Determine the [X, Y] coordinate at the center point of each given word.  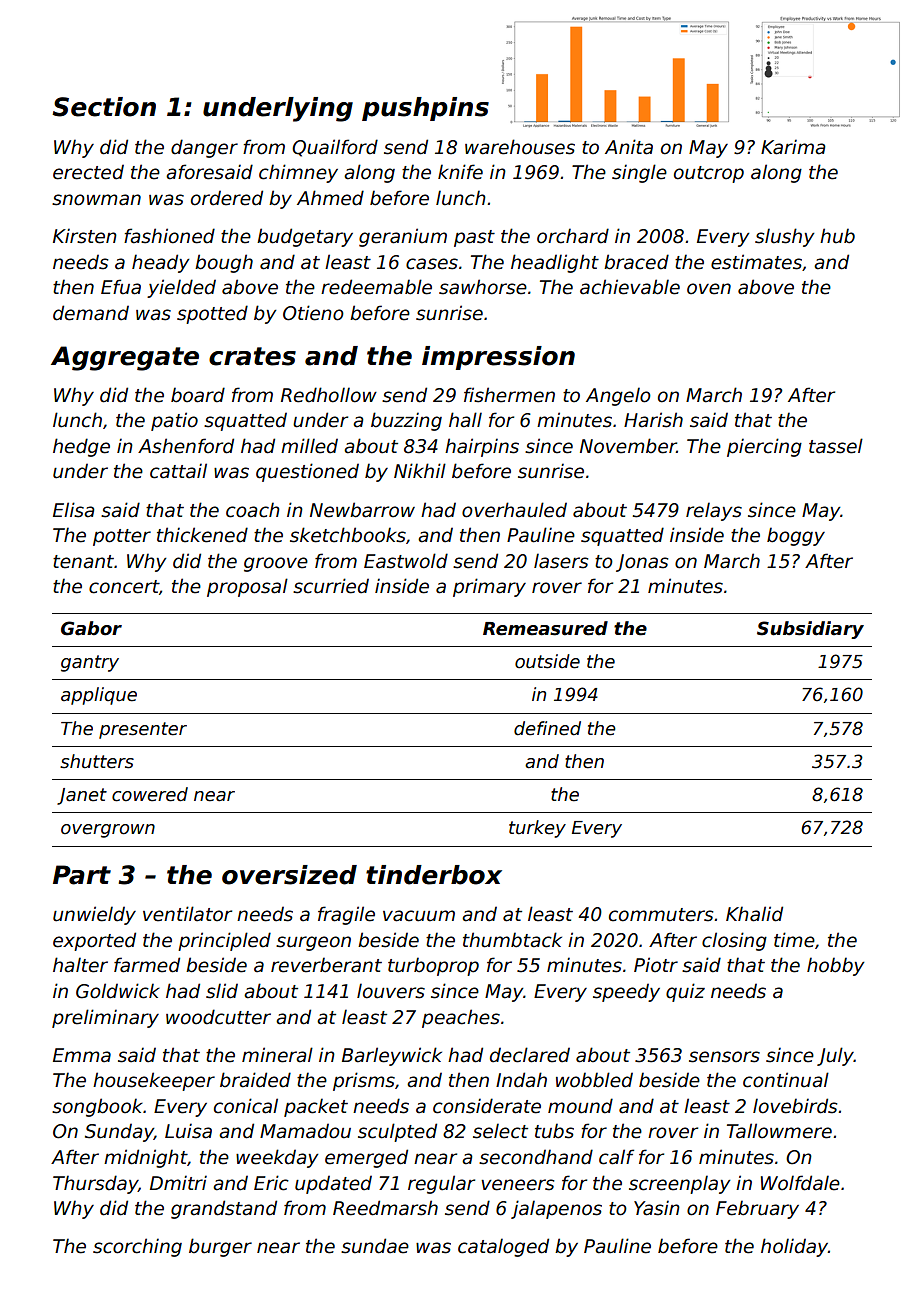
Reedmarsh [385, 1208]
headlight [555, 263]
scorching [137, 1247]
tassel [836, 446]
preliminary [105, 1018]
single [639, 173]
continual [786, 1080]
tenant [83, 562]
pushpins [425, 109]
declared [530, 1055]
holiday [794, 1247]
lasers [561, 561]
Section [104, 107]
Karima [793, 147]
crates [252, 356]
